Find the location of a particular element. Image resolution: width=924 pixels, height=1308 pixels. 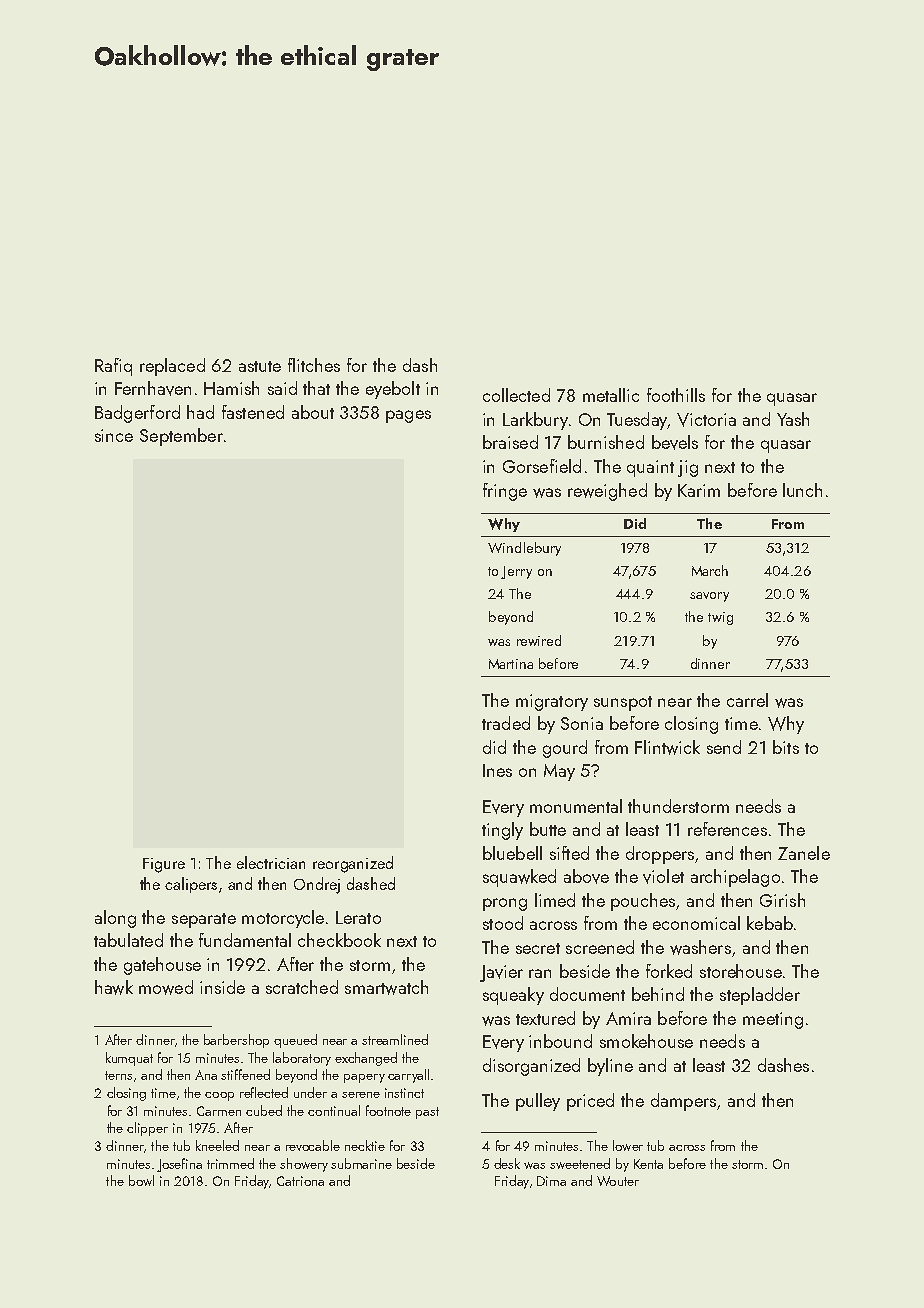

Catriona is located at coordinates (300, 1181).
